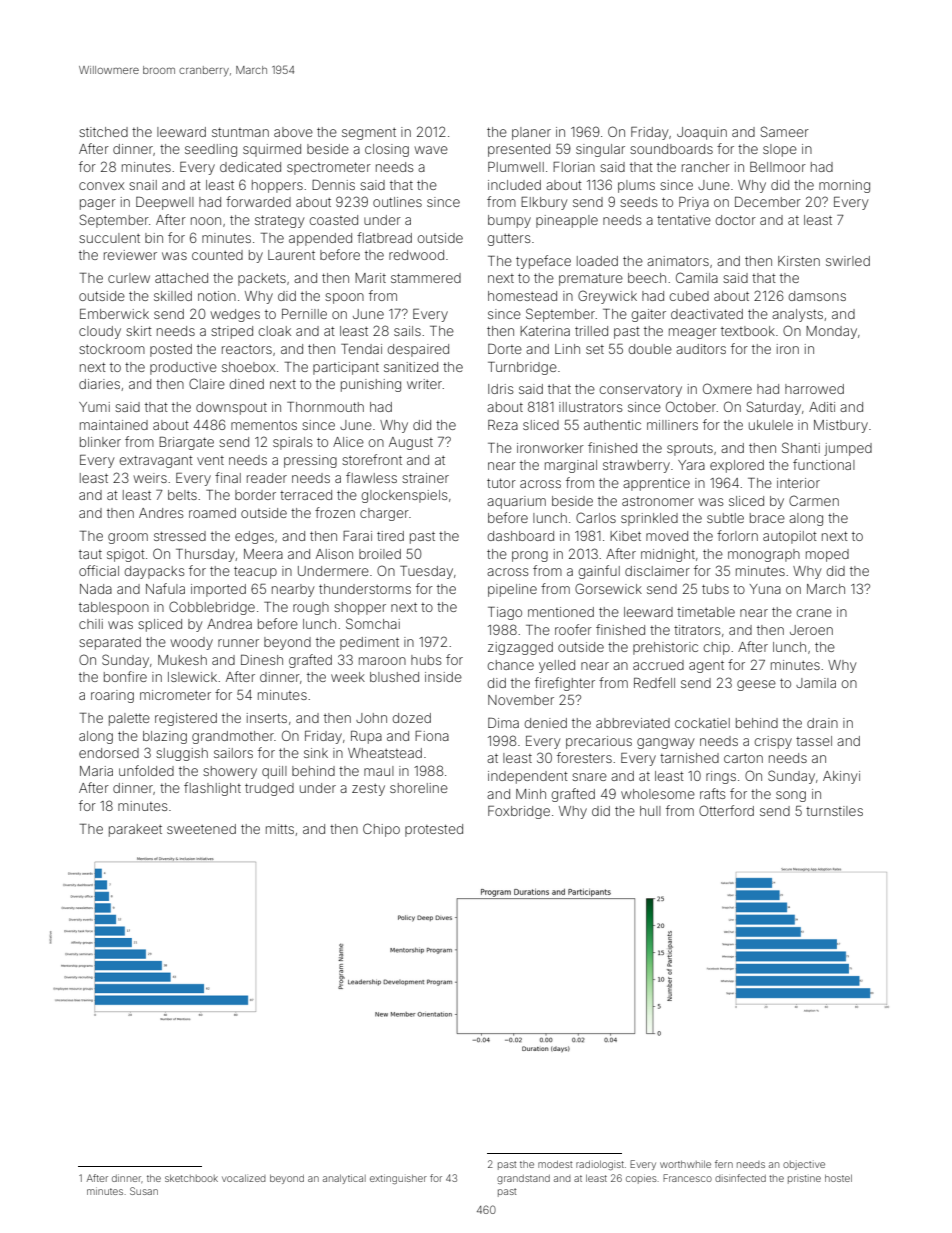  Describe the element at coordinates (360, 608) in the document. I see `shopper` at that location.
